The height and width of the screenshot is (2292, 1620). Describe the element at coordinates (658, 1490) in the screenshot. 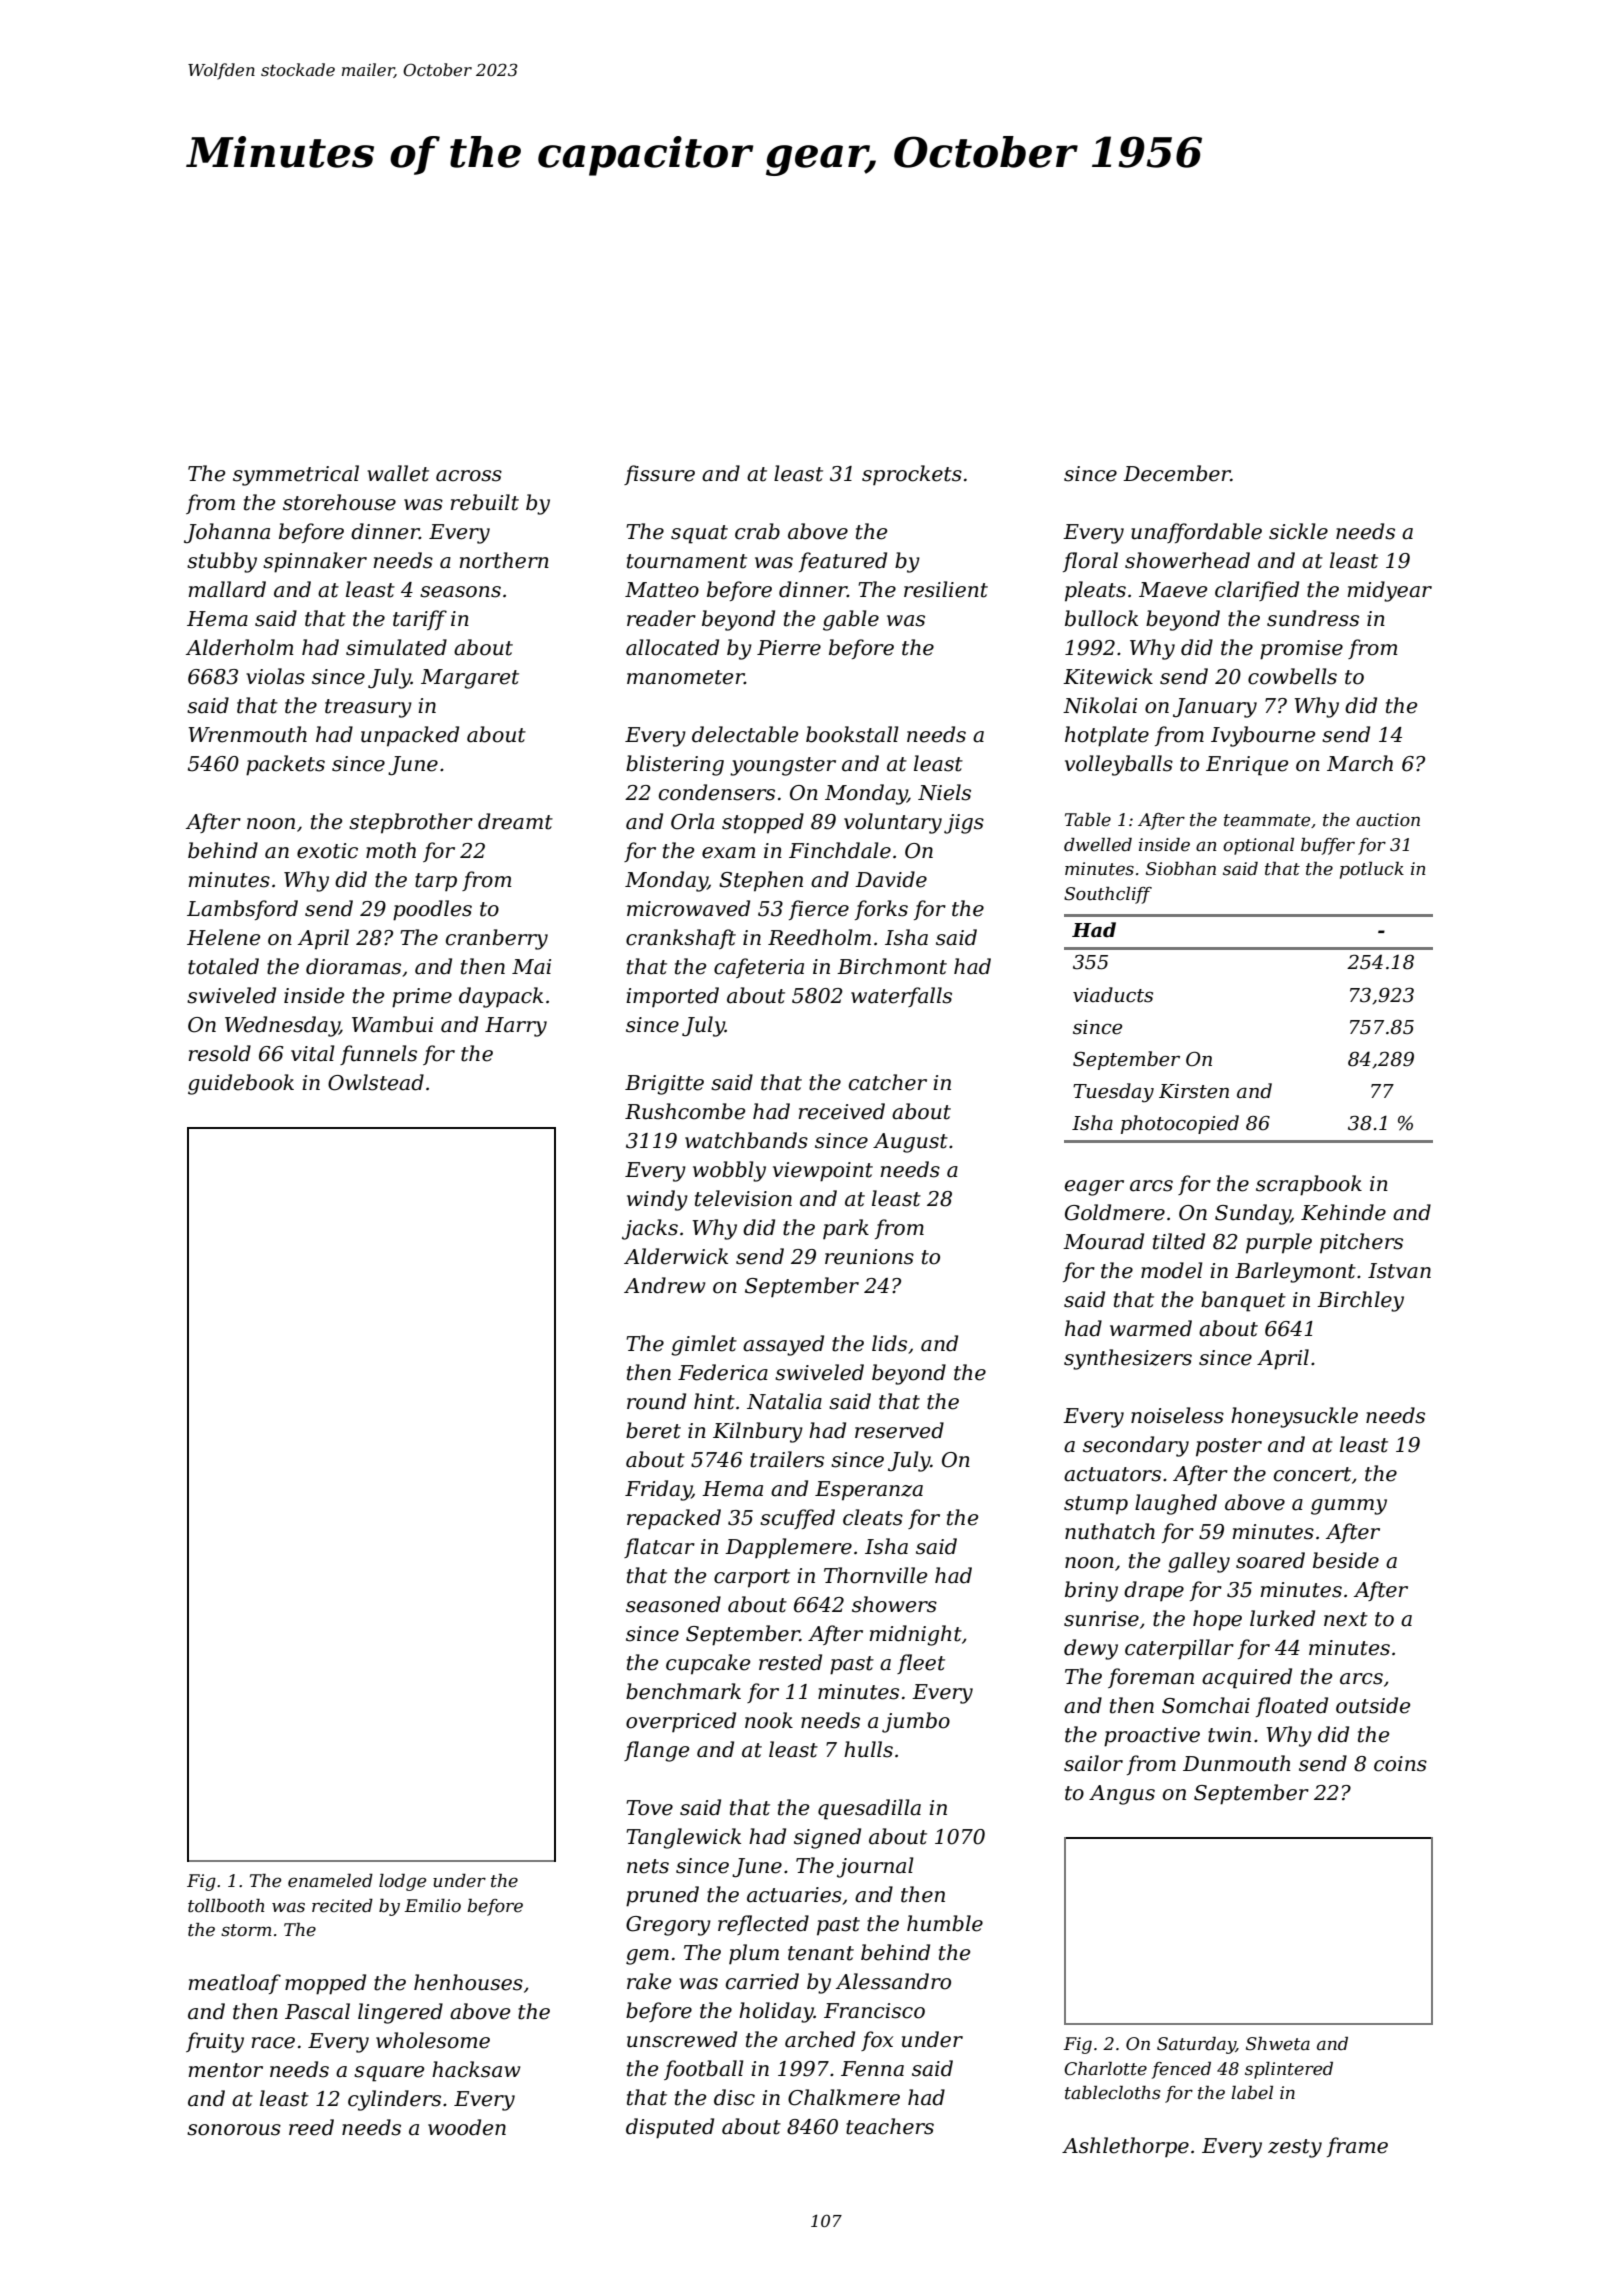

I see `Friday` at that location.
